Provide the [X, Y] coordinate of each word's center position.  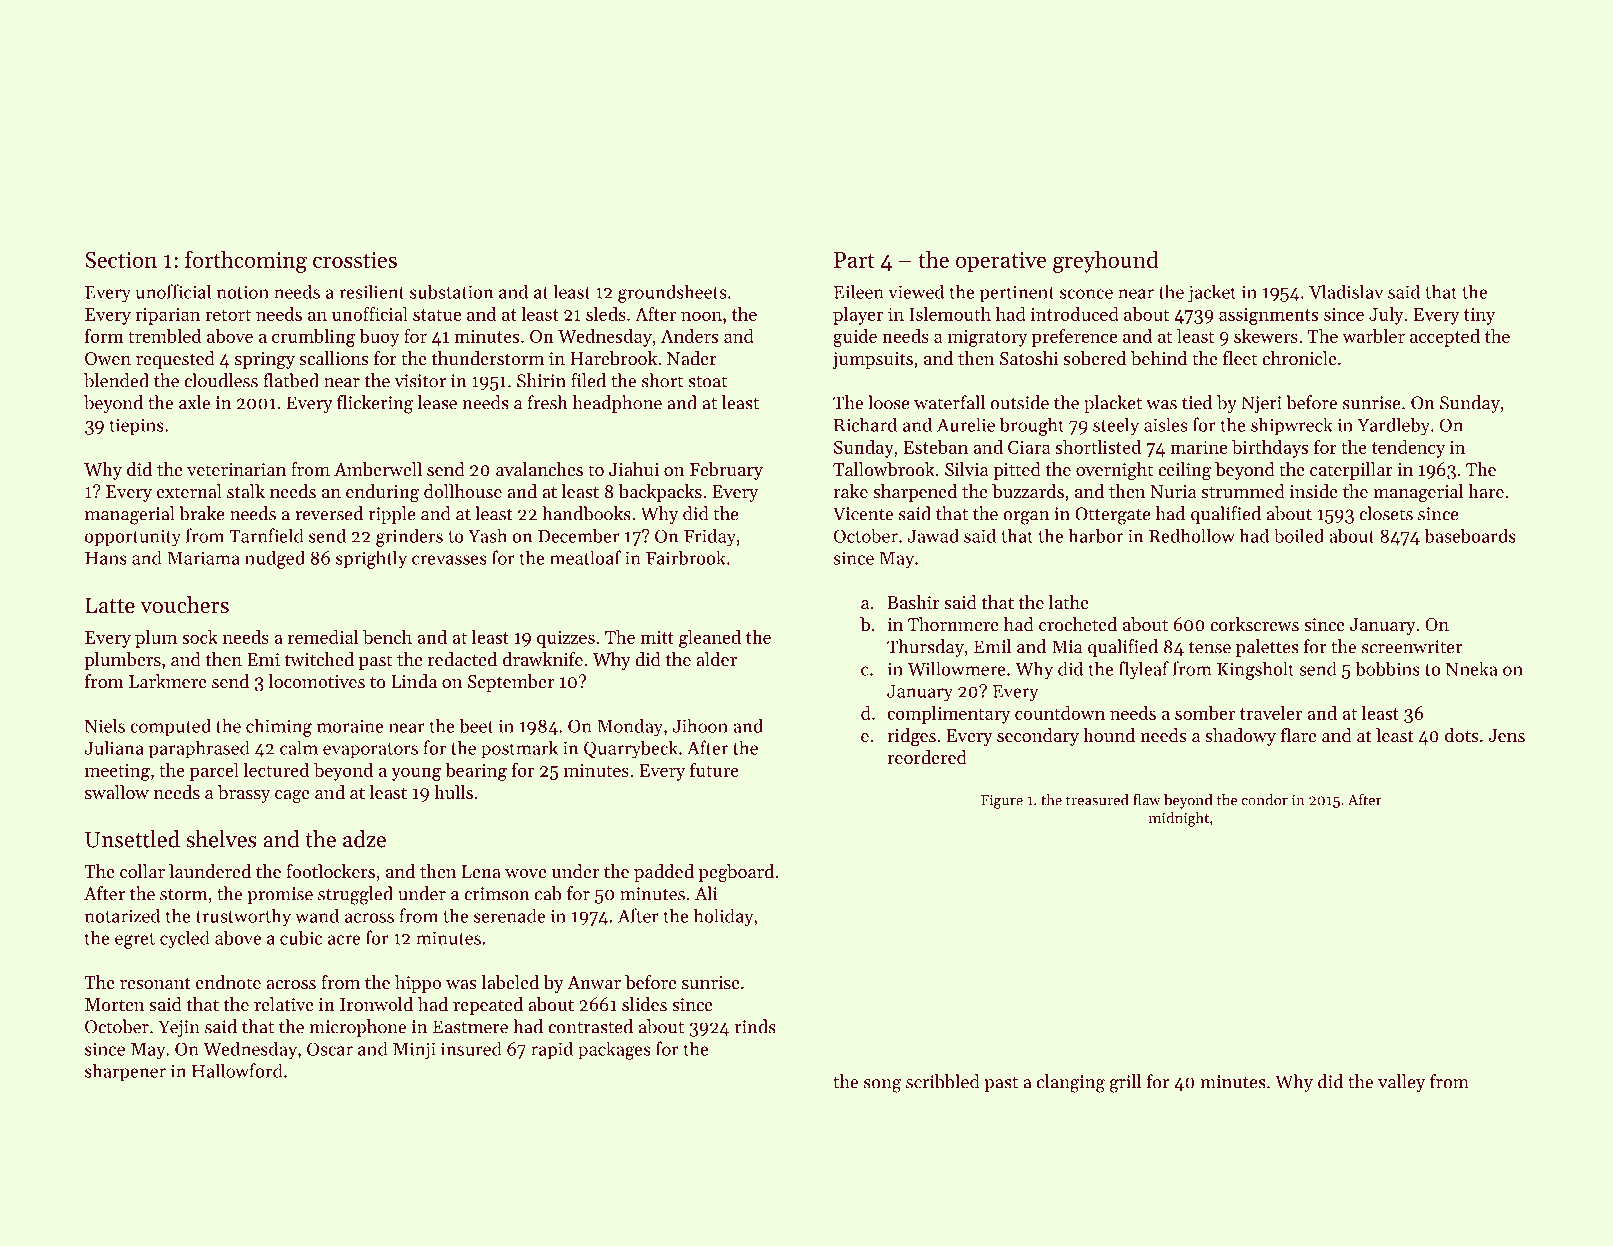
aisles [1165, 424]
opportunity [133, 538]
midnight [1179, 819]
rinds [755, 1026]
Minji [414, 1051]
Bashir [913, 602]
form [104, 335]
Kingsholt [1255, 670]
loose [889, 402]
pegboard [736, 873]
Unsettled [132, 839]
